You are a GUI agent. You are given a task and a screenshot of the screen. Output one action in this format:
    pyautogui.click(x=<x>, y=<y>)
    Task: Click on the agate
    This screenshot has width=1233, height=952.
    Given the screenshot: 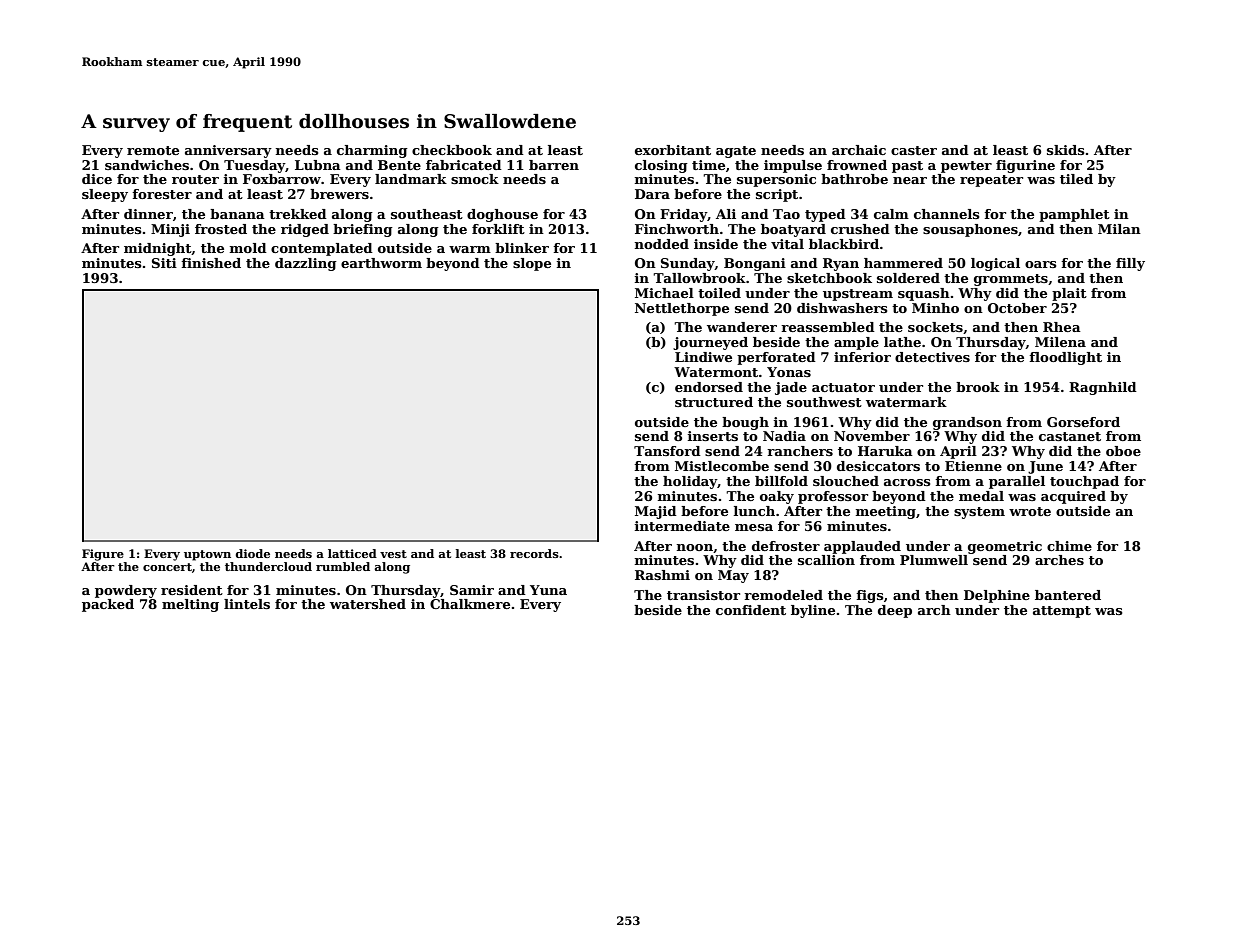 What is the action you would take?
    pyautogui.click(x=736, y=152)
